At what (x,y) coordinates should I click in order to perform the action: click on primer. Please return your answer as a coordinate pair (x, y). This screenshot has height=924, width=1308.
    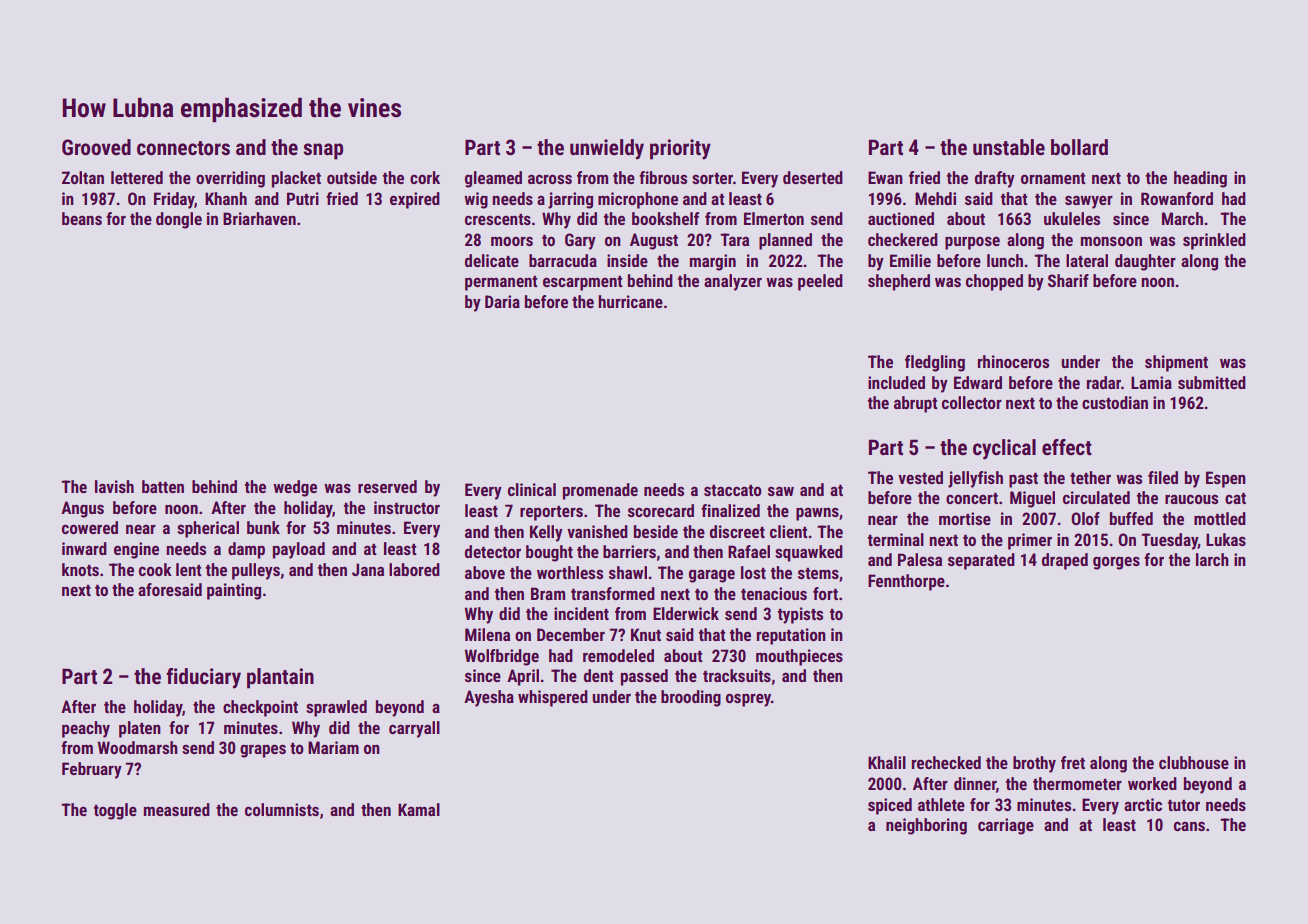
    Looking at the image, I should click on (1030, 541).
